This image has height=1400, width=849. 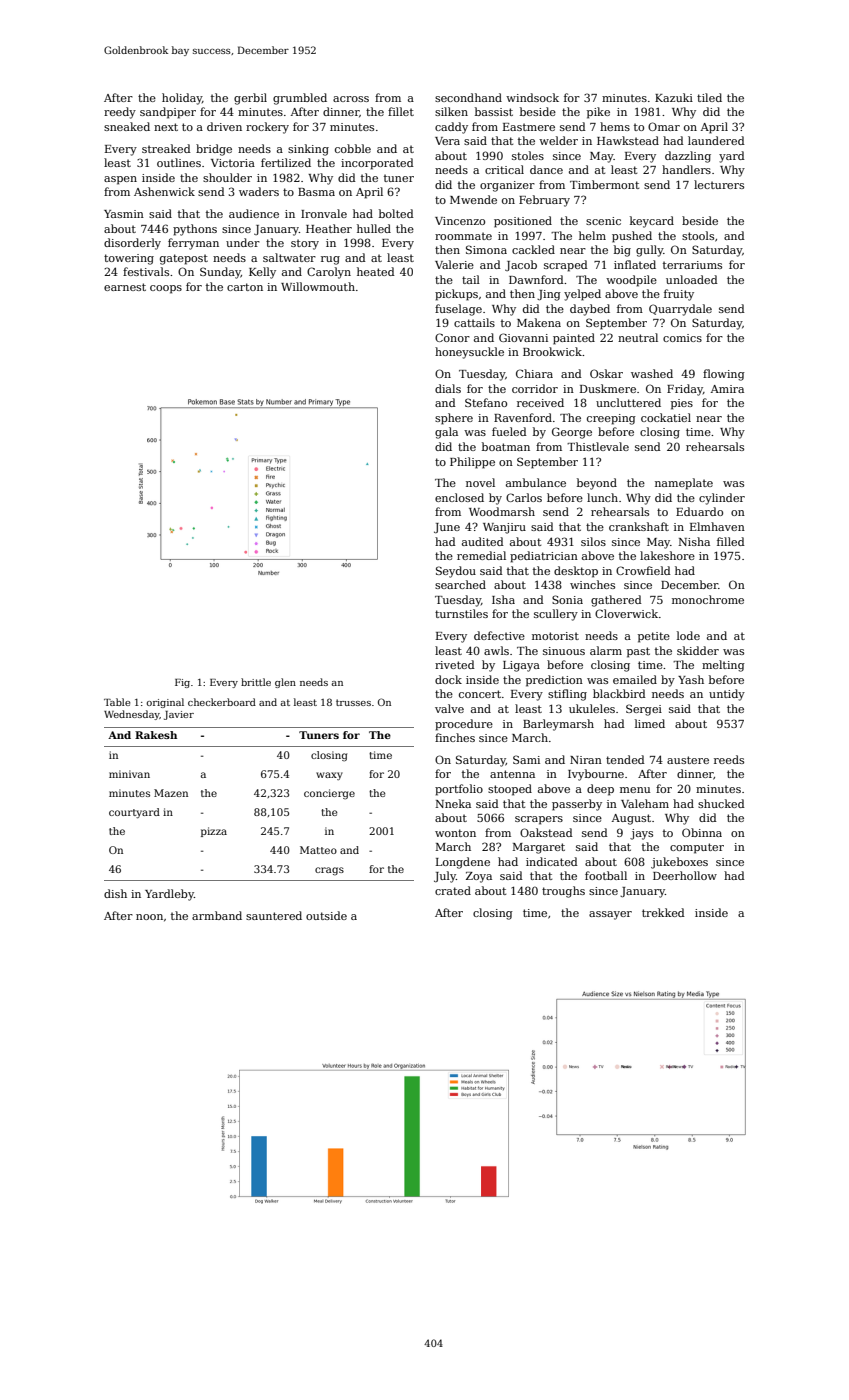 I want to click on pizza, so click(x=214, y=832).
